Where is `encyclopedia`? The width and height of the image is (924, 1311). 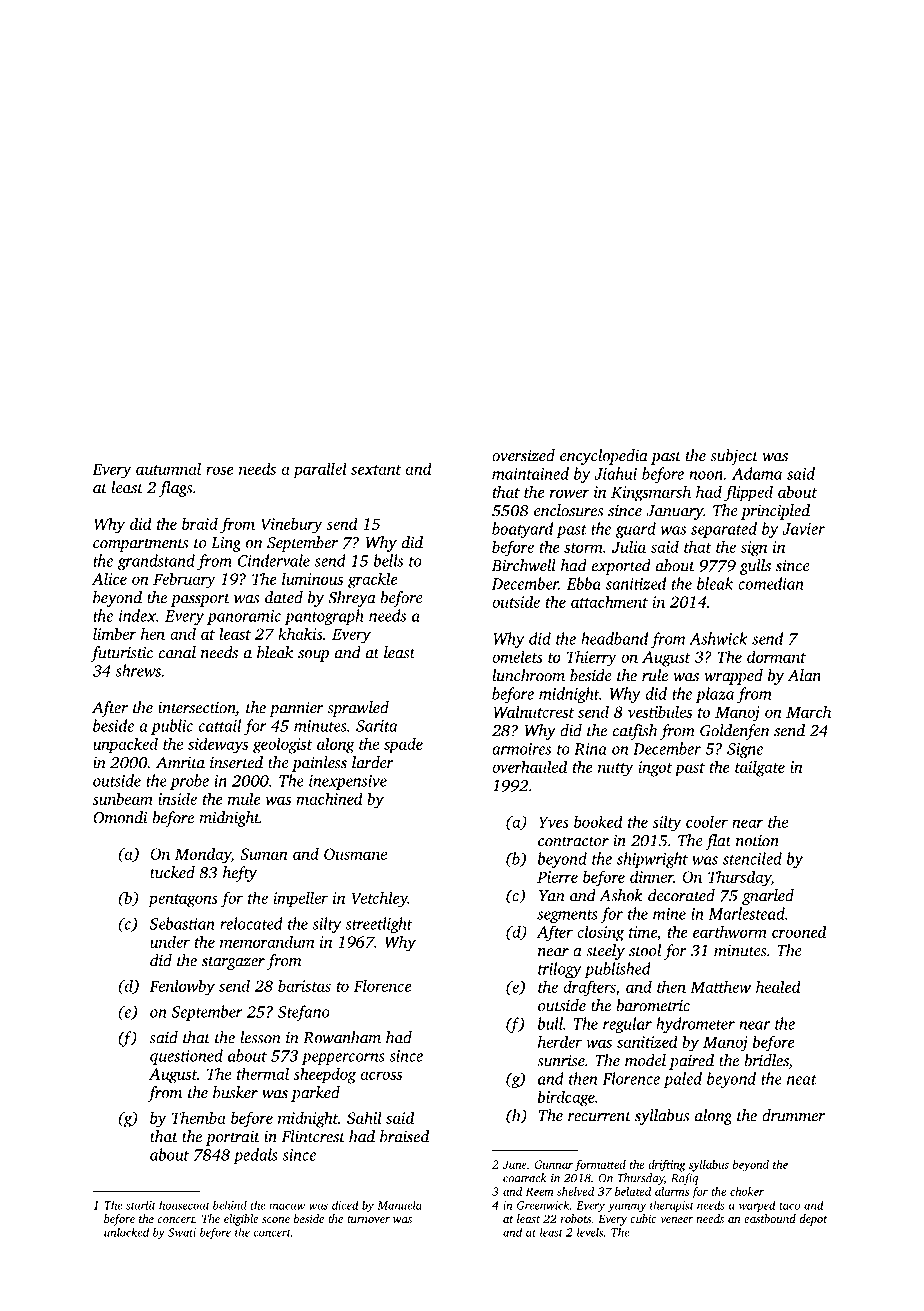 encyclopedia is located at coordinates (604, 457).
